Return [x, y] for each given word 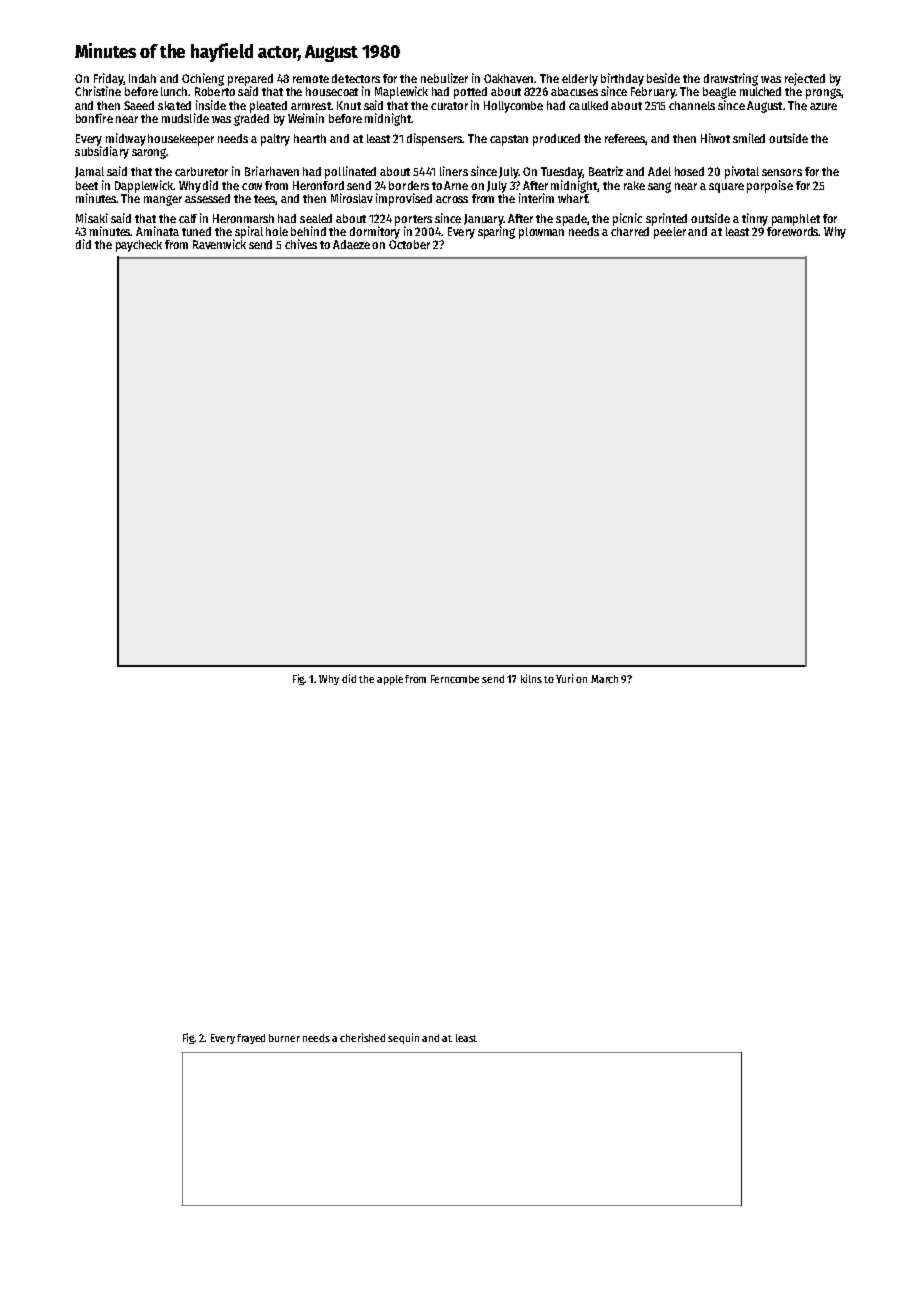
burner [284, 1038]
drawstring [731, 79]
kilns [531, 678]
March [604, 679]
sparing [496, 232]
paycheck [139, 246]
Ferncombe [455, 679]
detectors [356, 78]
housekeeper [181, 140]
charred [630, 231]
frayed [251, 1039]
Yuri [564, 678]
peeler [670, 233]
